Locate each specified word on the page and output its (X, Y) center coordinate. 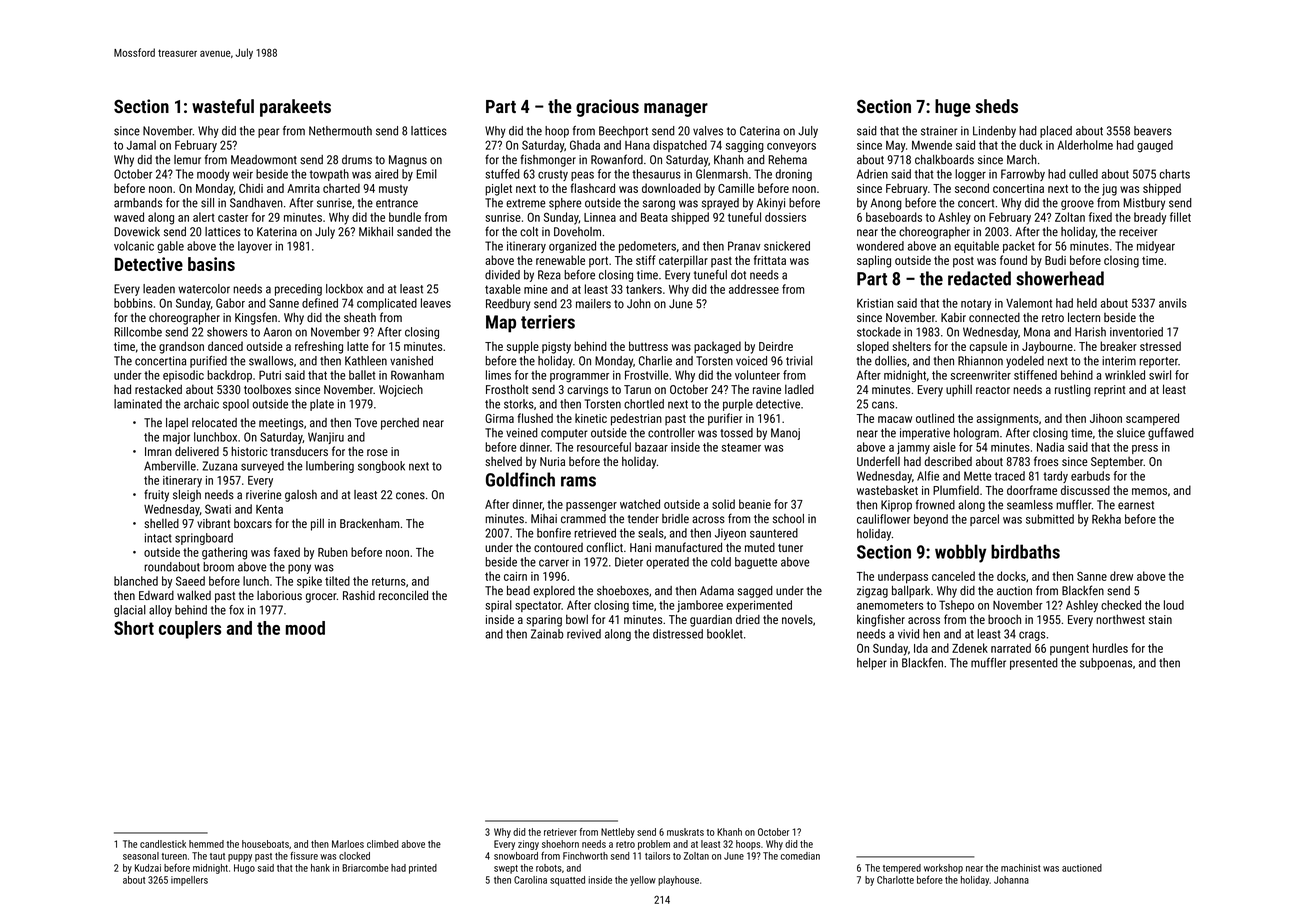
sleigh (187, 496)
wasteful (223, 106)
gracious (607, 108)
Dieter (629, 562)
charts (1175, 174)
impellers (189, 881)
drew (1121, 576)
